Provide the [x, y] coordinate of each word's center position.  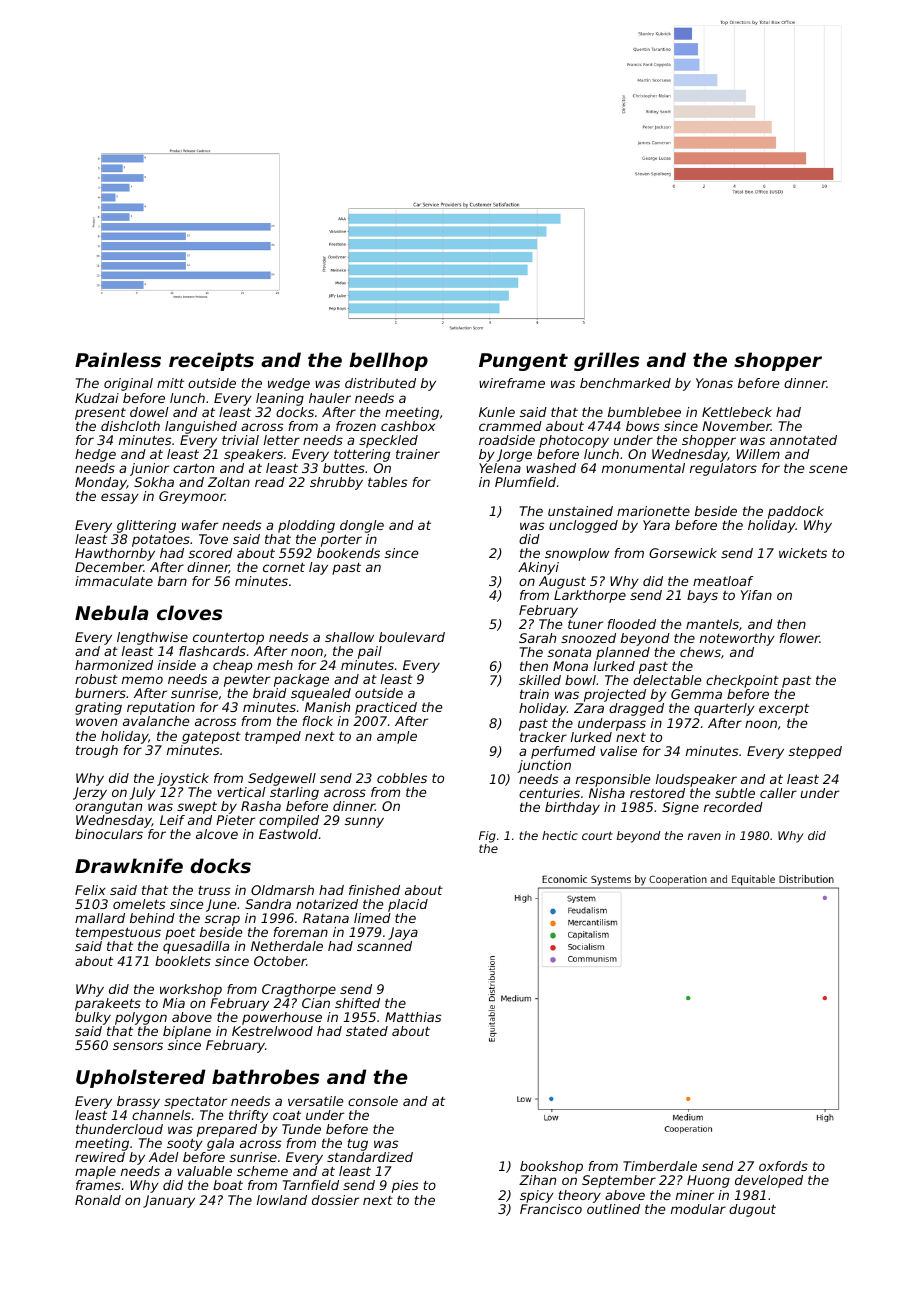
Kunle [497, 412]
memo [142, 680]
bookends [348, 553]
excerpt [784, 710]
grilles [606, 361]
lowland [282, 1200]
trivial [240, 440]
